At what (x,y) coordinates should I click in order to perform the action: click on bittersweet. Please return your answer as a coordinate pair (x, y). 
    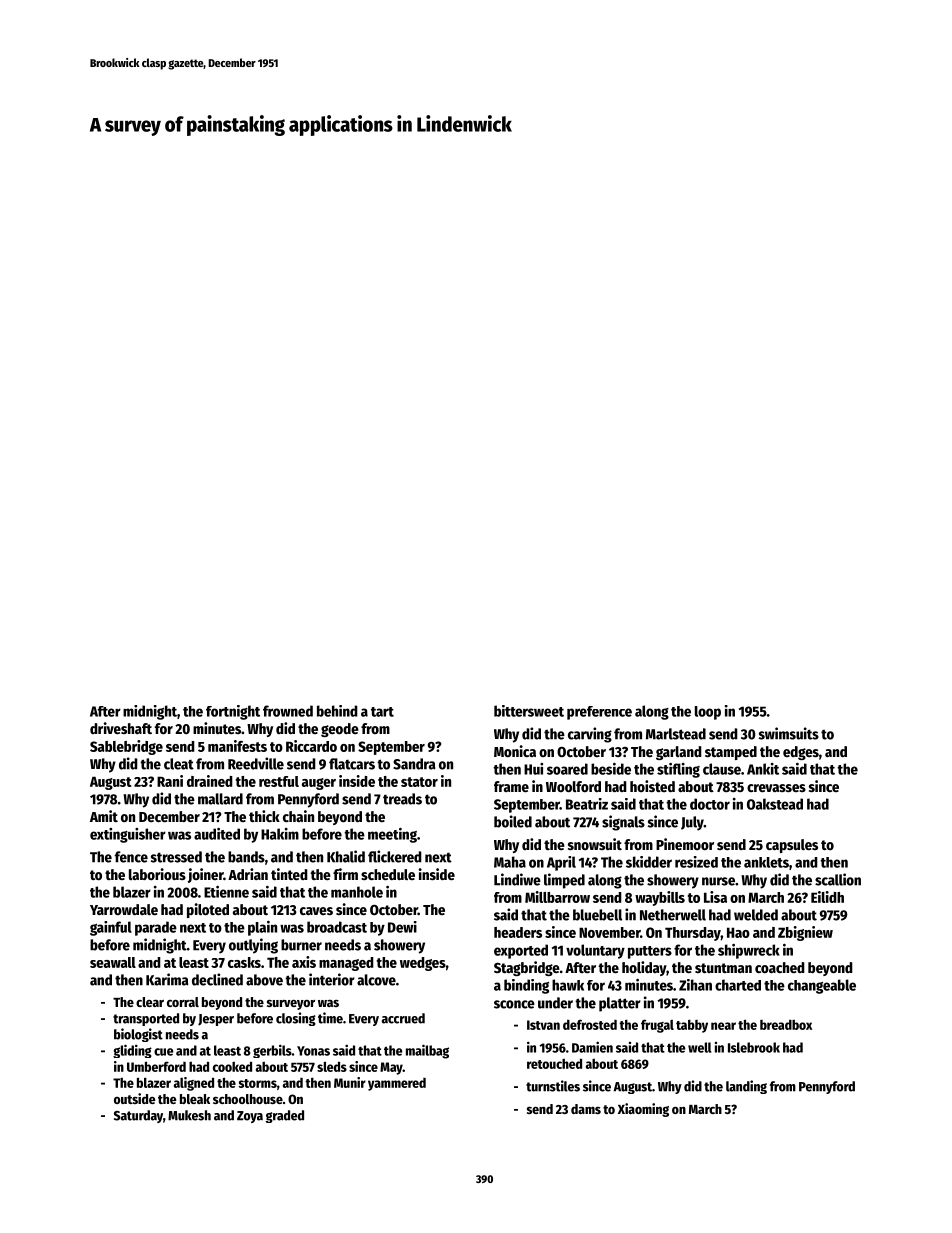
    Looking at the image, I should click on (529, 711).
